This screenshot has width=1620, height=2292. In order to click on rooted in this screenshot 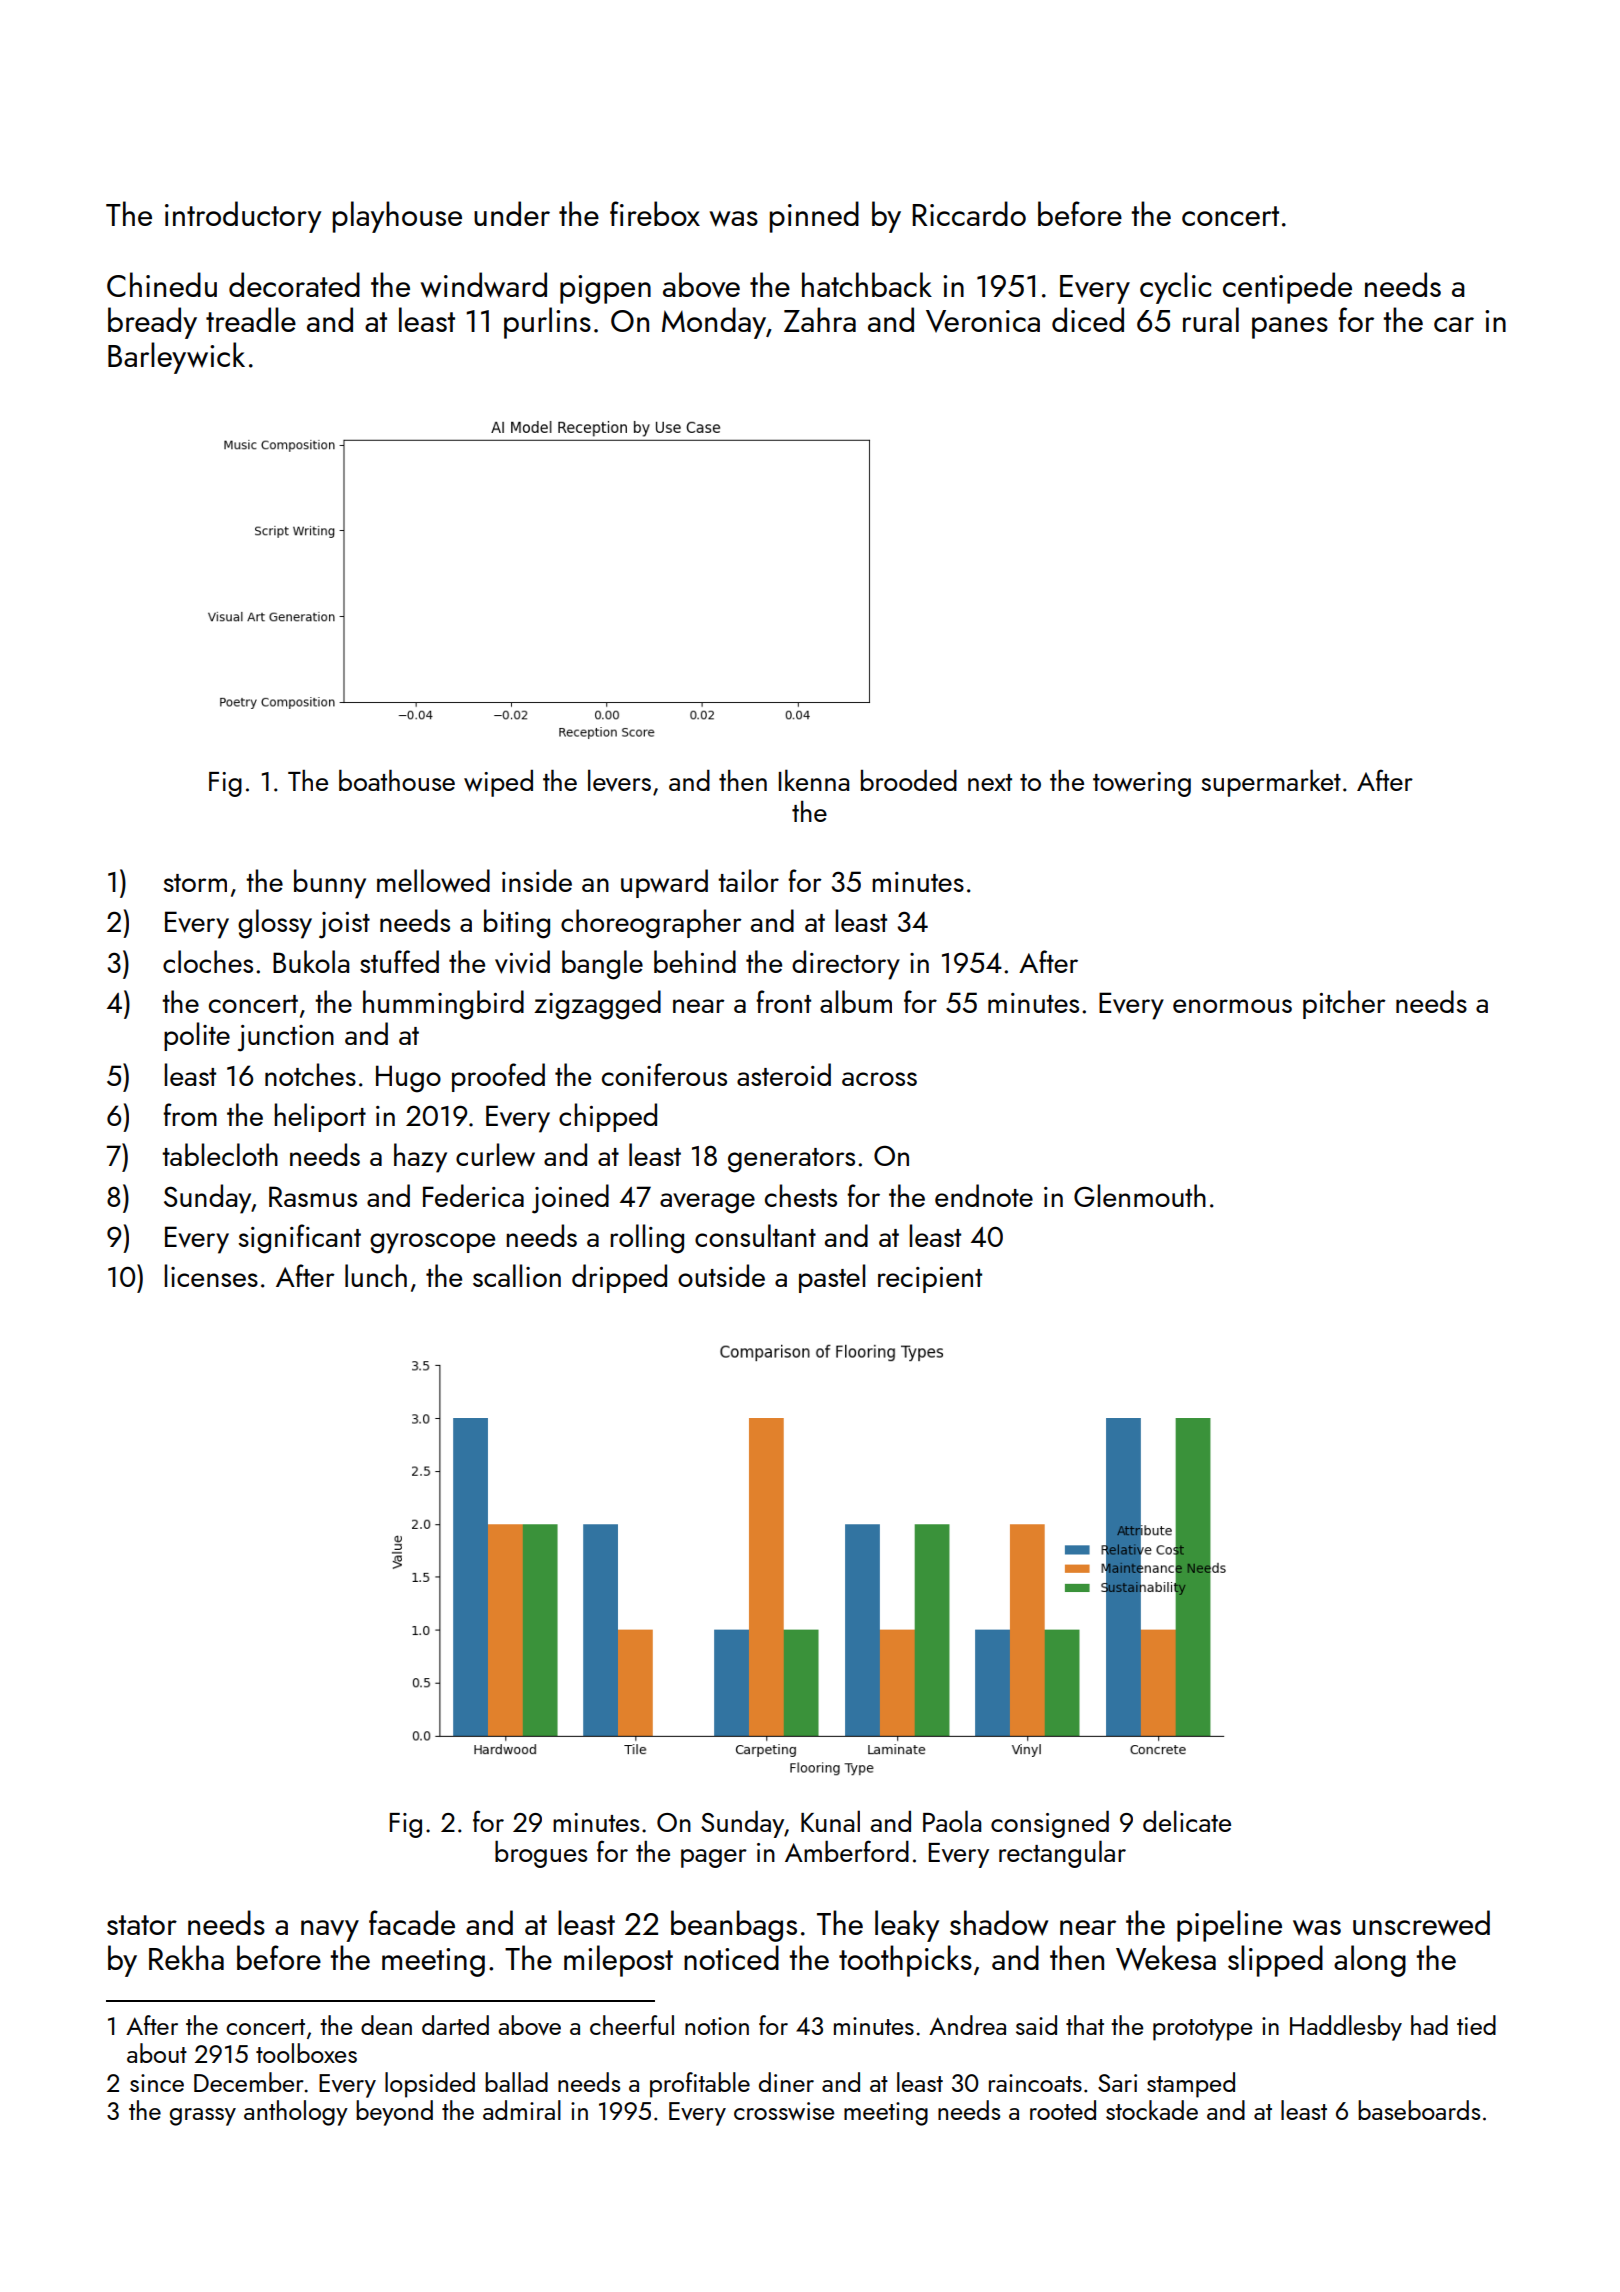, I will do `click(1063, 2110)`.
